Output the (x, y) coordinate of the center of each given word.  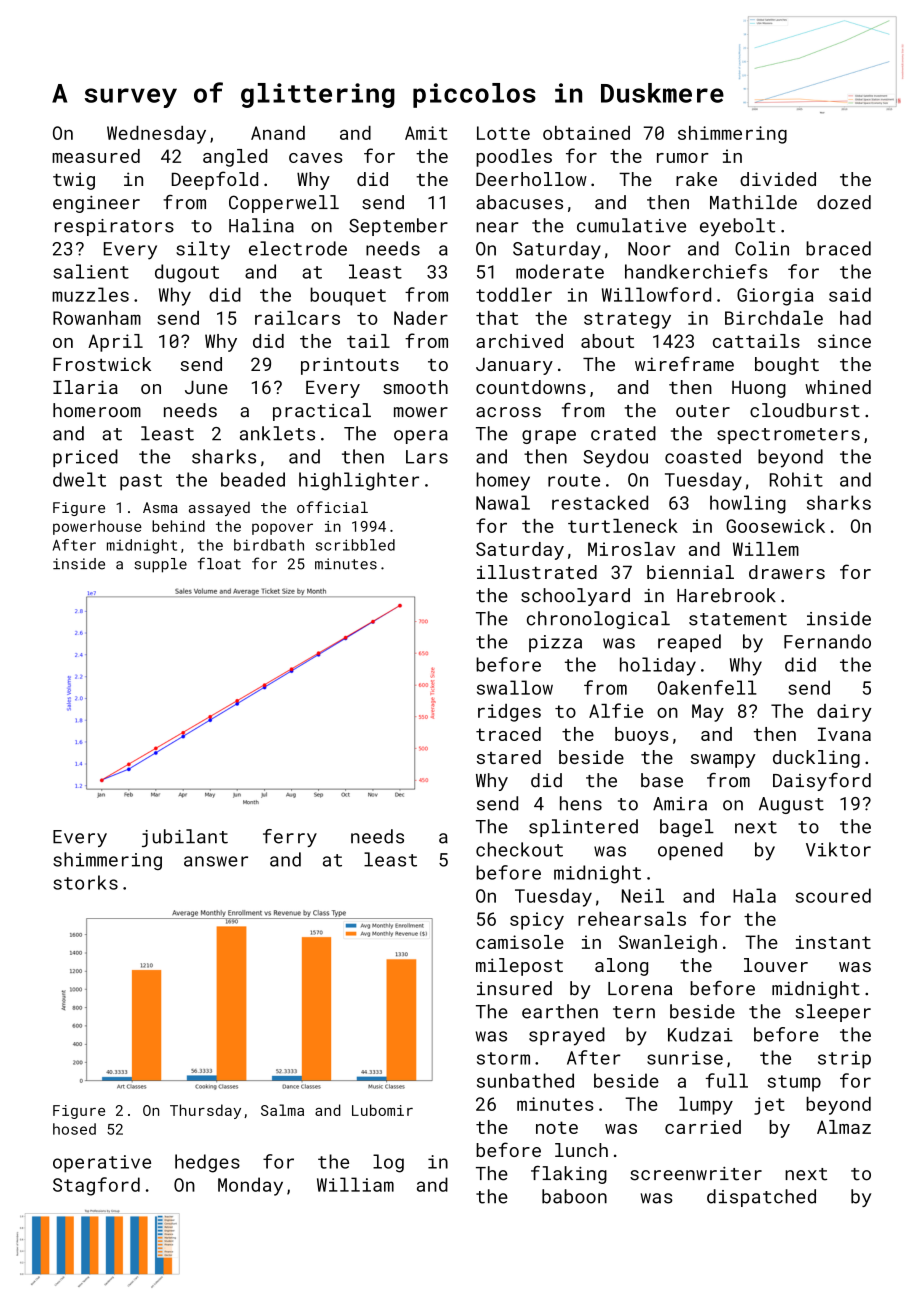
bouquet (348, 296)
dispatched (761, 1198)
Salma (282, 1110)
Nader (421, 318)
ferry (290, 838)
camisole (520, 942)
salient (91, 271)
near (497, 227)
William (355, 1184)
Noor (649, 249)
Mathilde (753, 202)
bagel (687, 828)
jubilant (185, 838)
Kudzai (700, 1034)
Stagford (96, 1186)
